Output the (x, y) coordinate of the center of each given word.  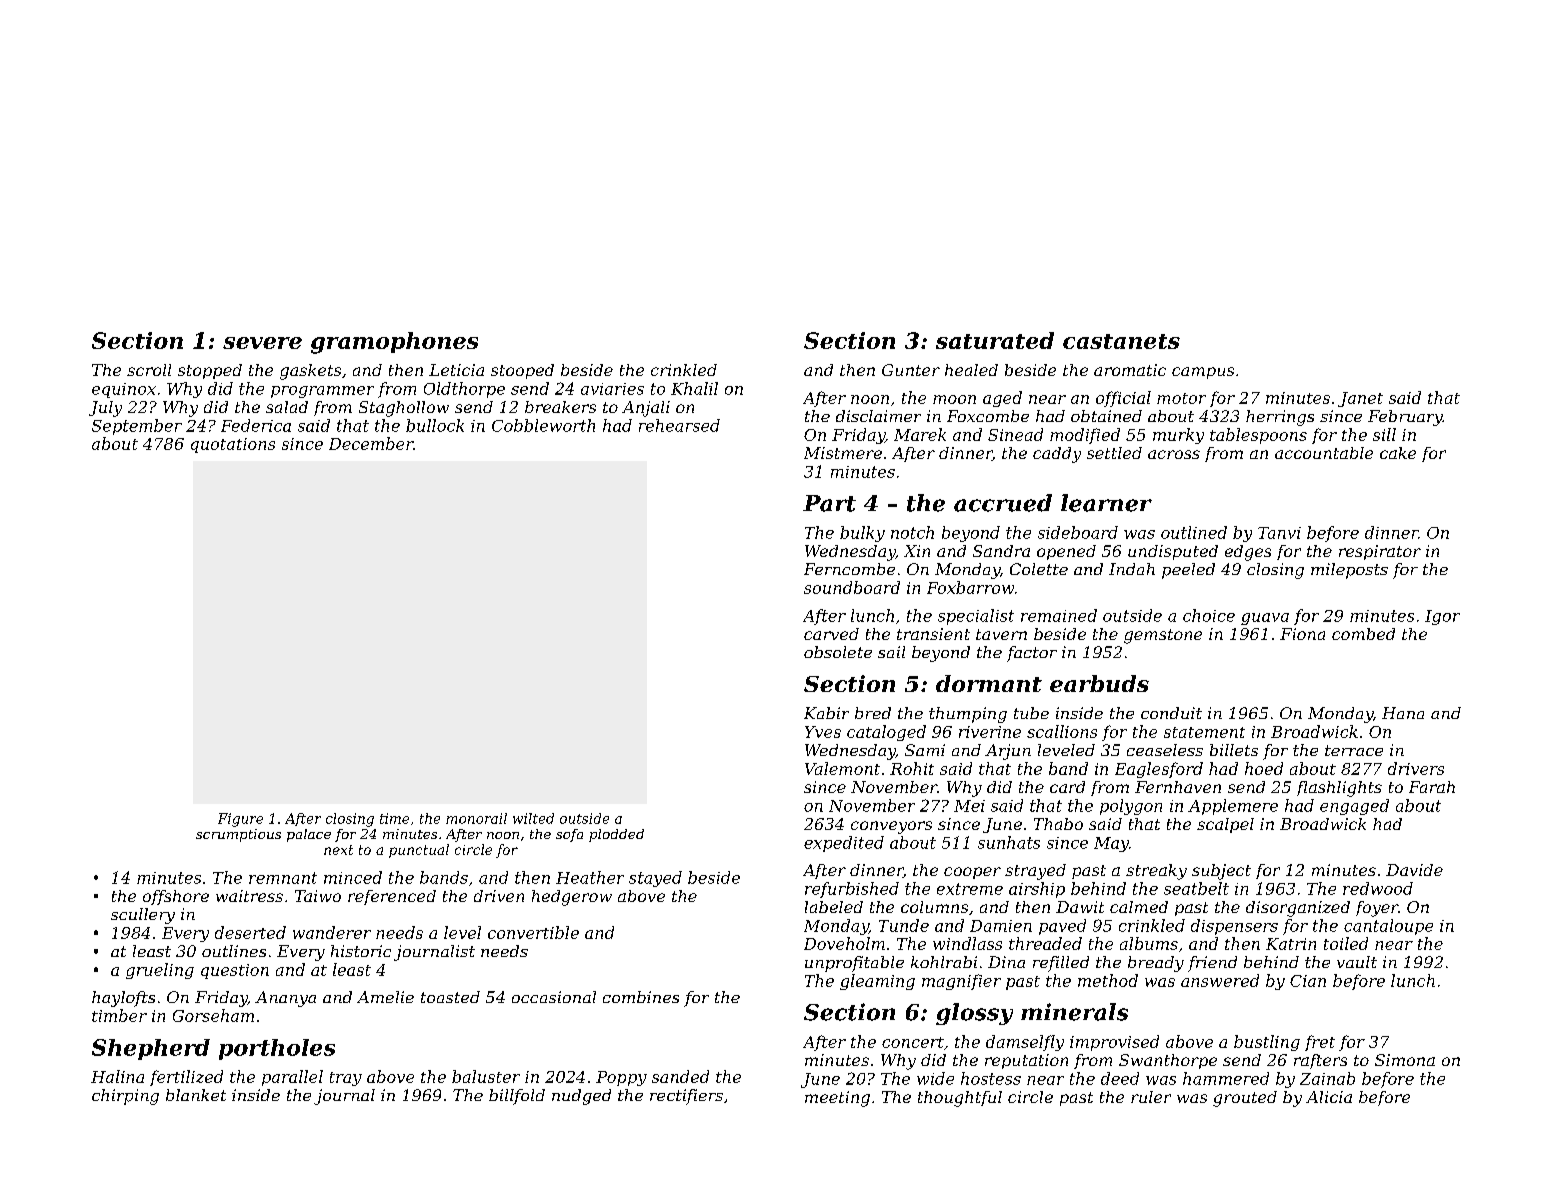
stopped (210, 371)
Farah (1432, 787)
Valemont (842, 768)
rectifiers (686, 1097)
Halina (117, 1076)
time (394, 818)
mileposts (1349, 571)
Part (829, 503)
